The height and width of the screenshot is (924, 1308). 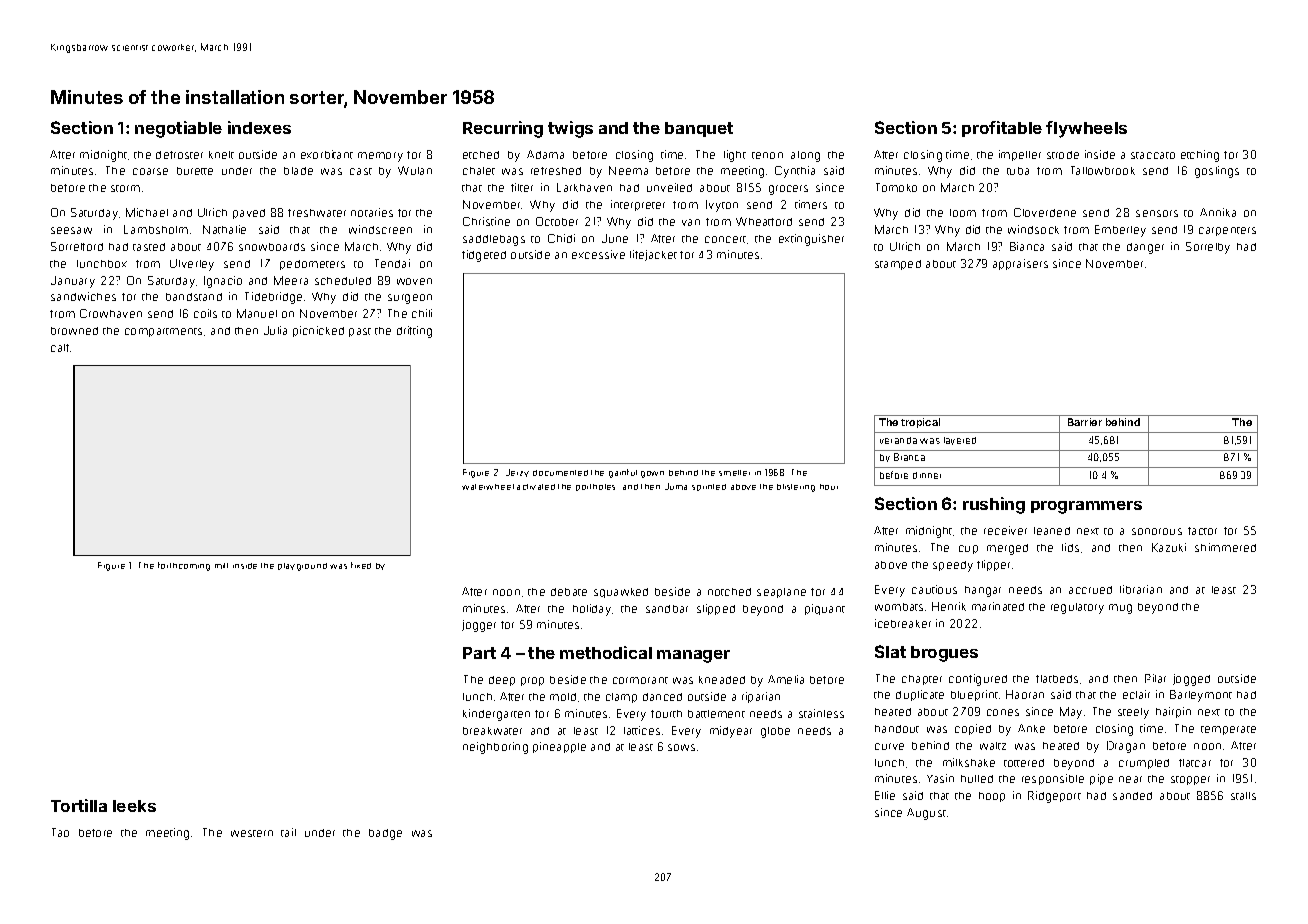 I want to click on Recurring, so click(x=503, y=129).
